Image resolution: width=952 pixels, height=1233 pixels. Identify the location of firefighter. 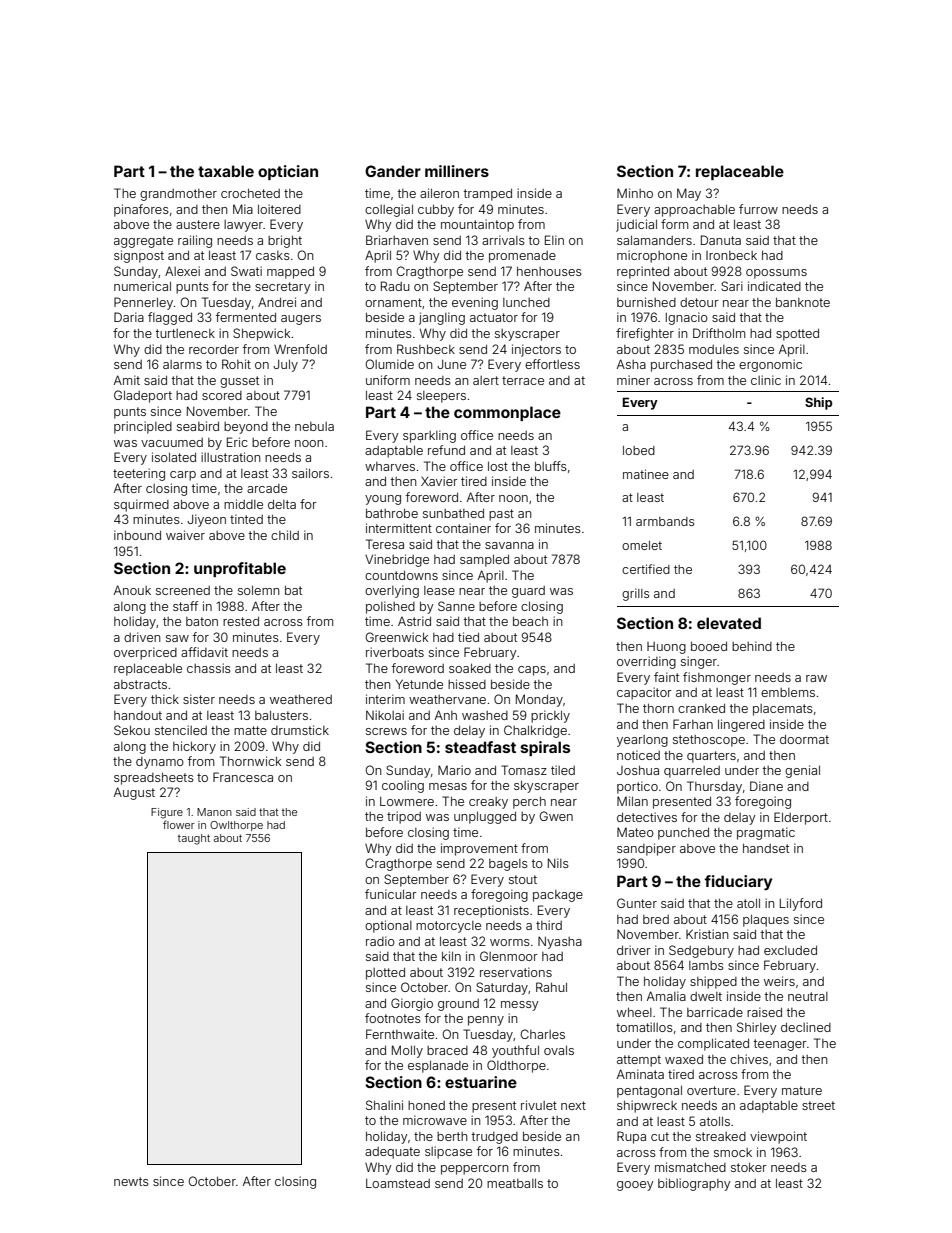
(645, 334).
